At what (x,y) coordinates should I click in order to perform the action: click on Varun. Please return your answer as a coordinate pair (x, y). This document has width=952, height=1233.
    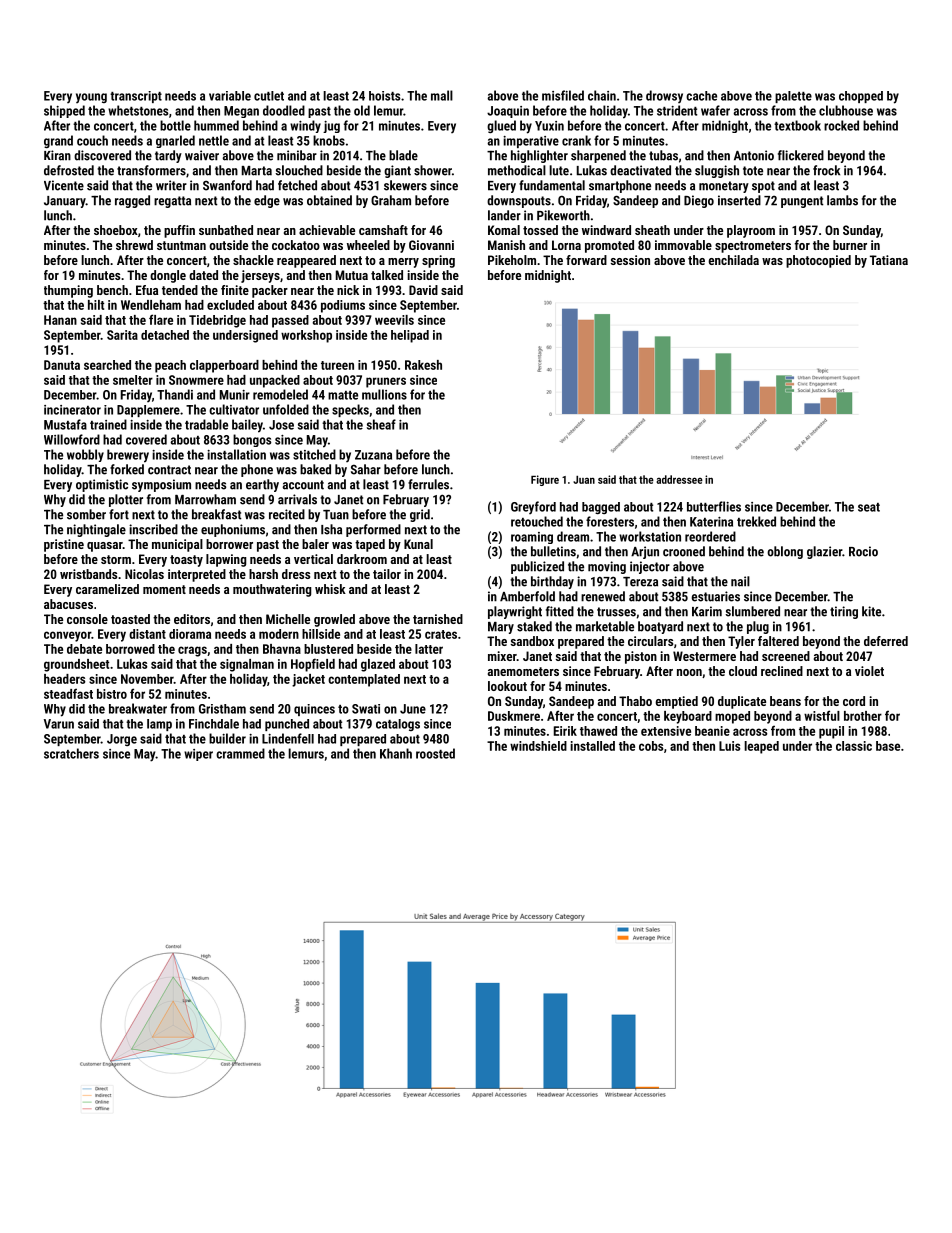
    Looking at the image, I should click on (59, 724).
